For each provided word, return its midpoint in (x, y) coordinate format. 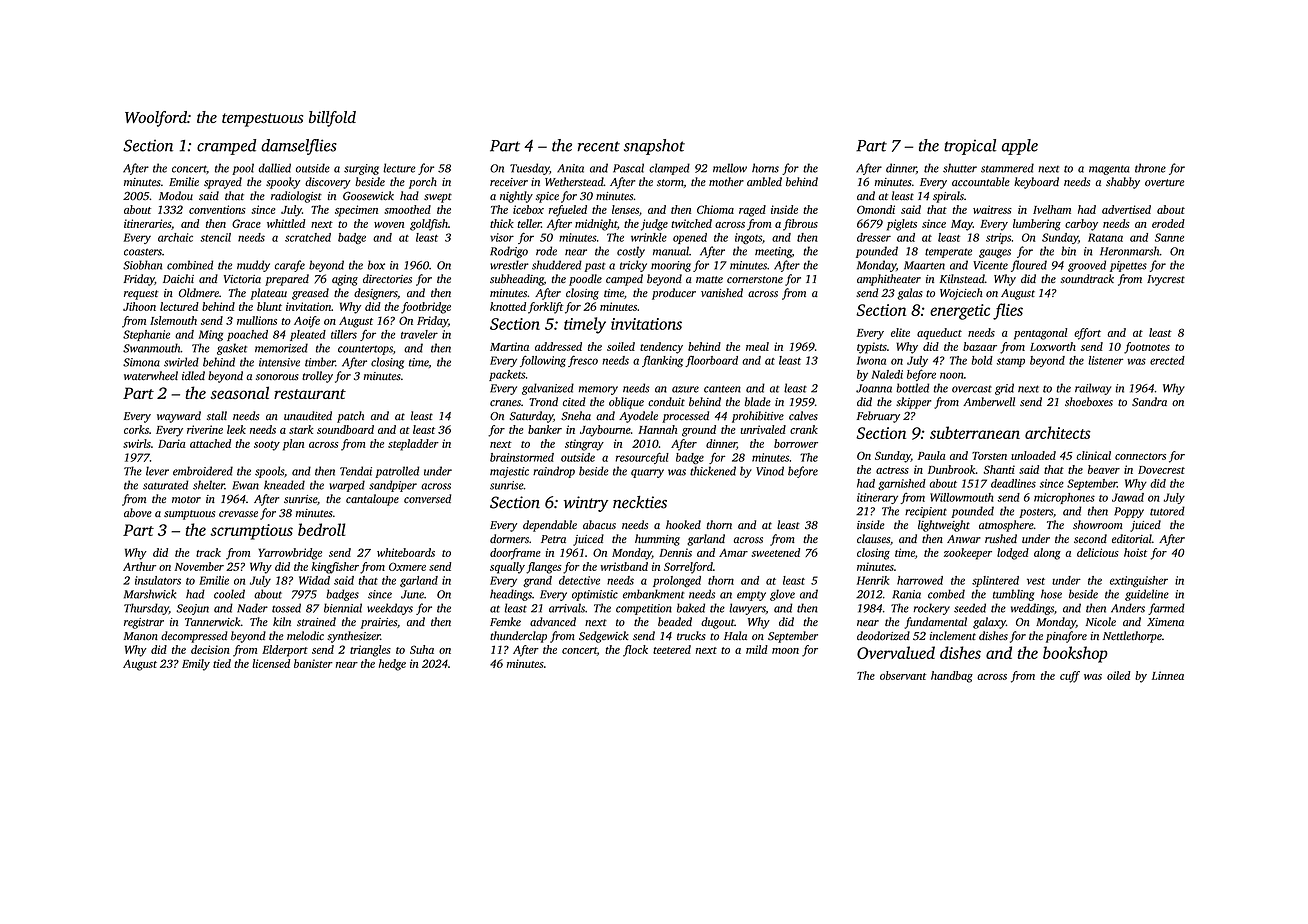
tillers (344, 334)
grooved (1087, 266)
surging (361, 169)
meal (757, 346)
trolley (317, 377)
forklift (545, 308)
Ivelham (1052, 209)
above (138, 513)
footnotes (1147, 348)
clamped (669, 169)
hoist (1135, 552)
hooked (683, 525)
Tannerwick (213, 622)
